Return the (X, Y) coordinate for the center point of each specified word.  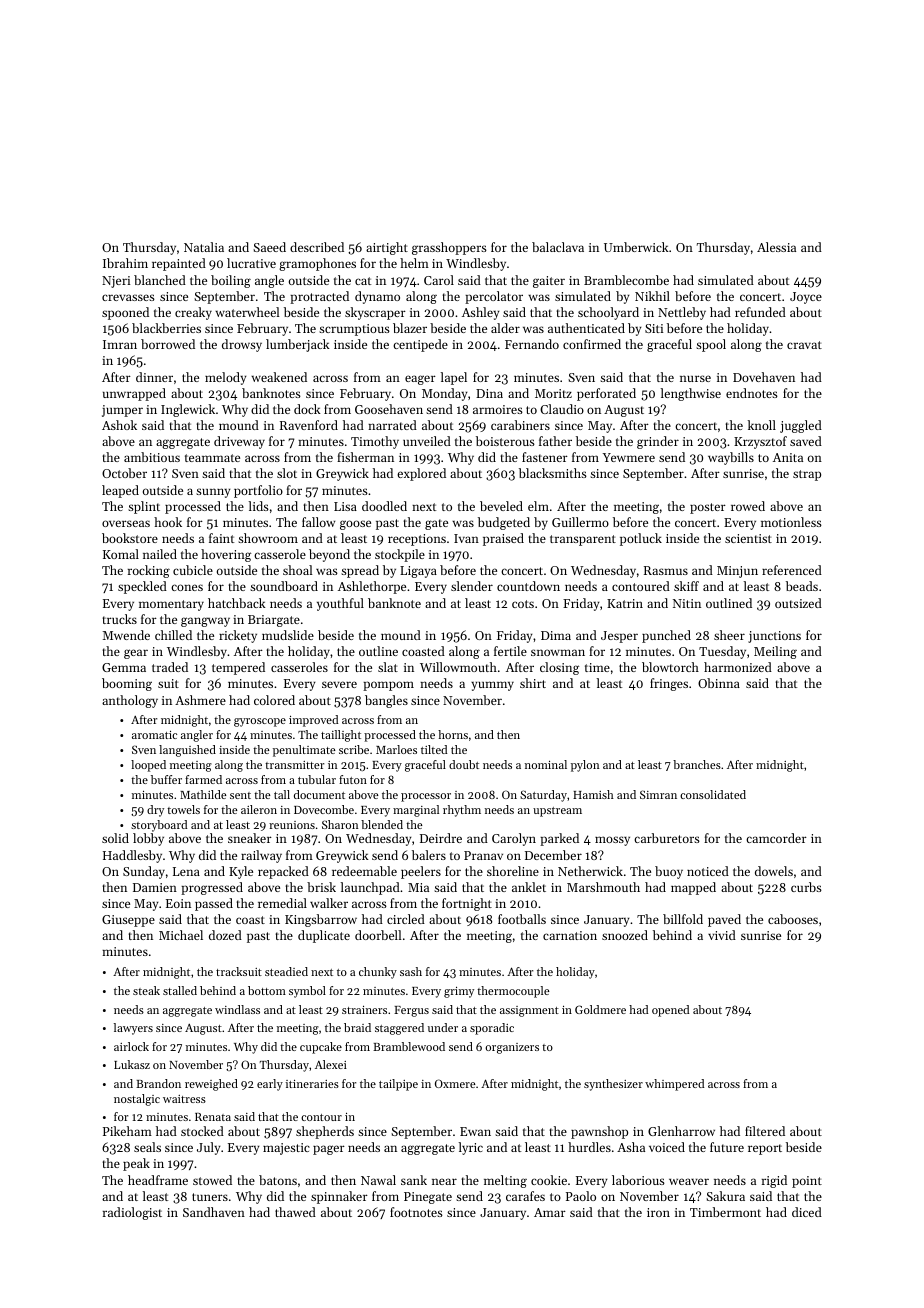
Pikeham (127, 1131)
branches (697, 764)
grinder (658, 442)
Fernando (532, 344)
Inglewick (188, 410)
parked (559, 839)
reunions (292, 825)
